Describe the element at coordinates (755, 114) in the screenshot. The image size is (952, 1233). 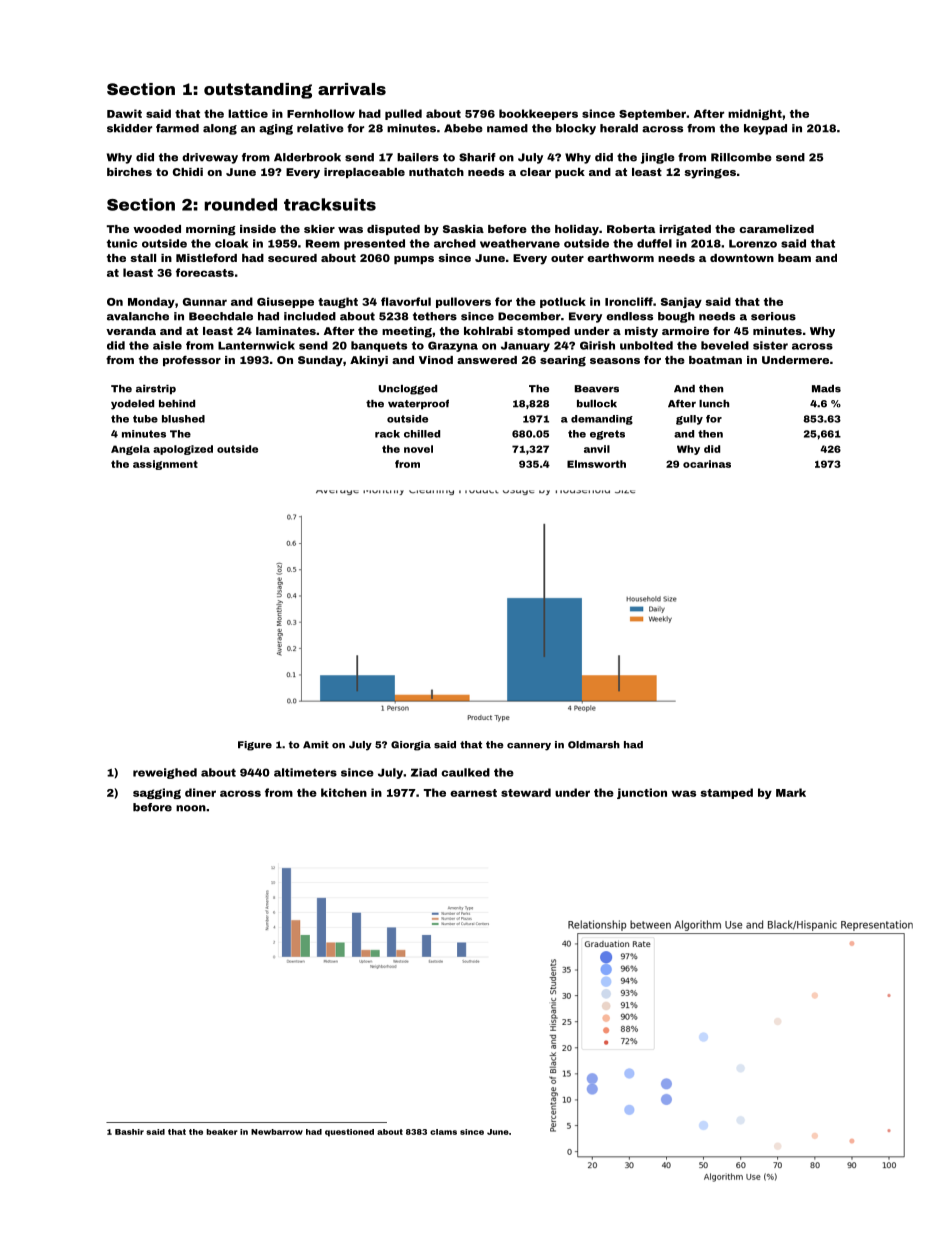
I see `midnight` at that location.
